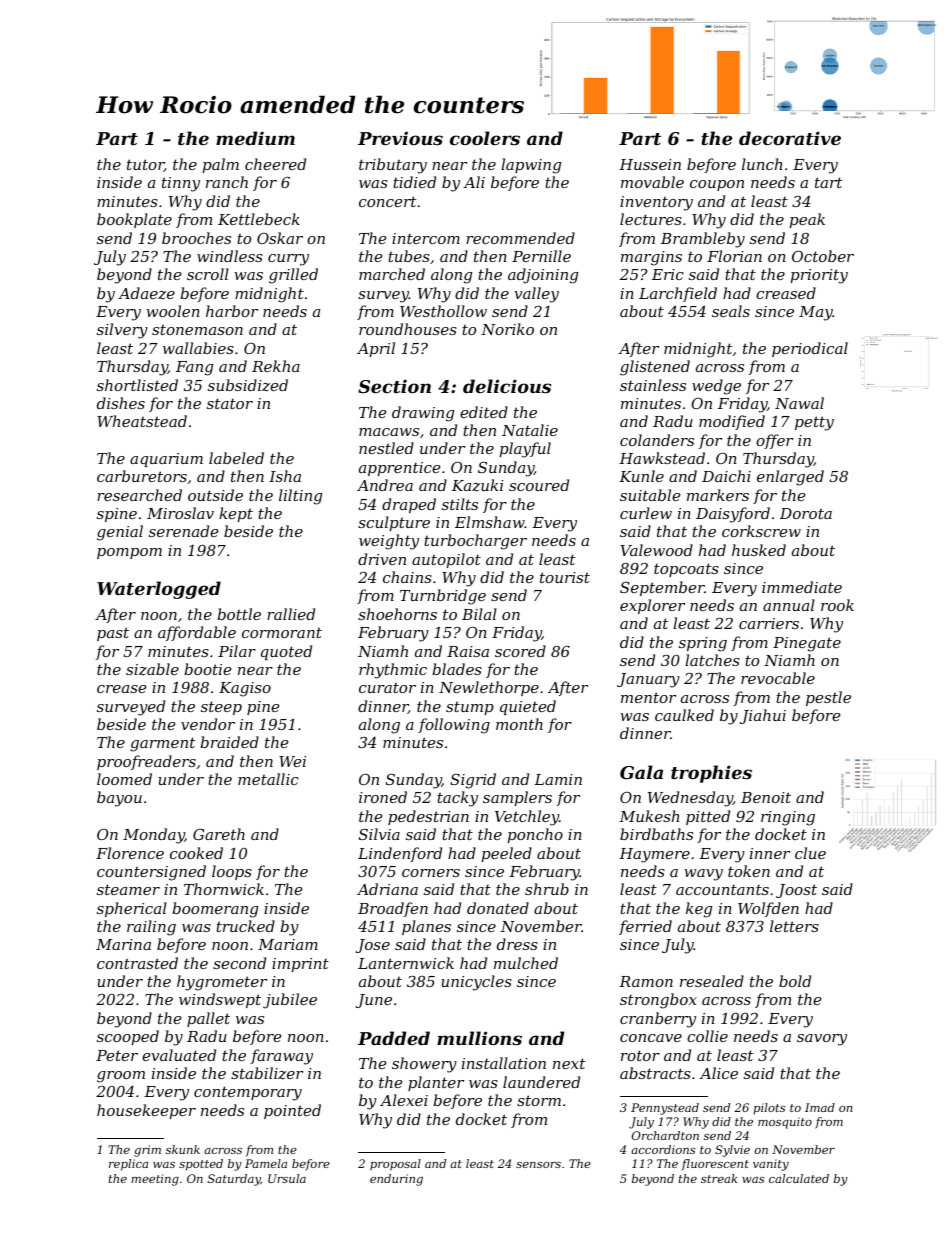  Describe the element at coordinates (155, 1180) in the screenshot. I see `meeting` at that location.
